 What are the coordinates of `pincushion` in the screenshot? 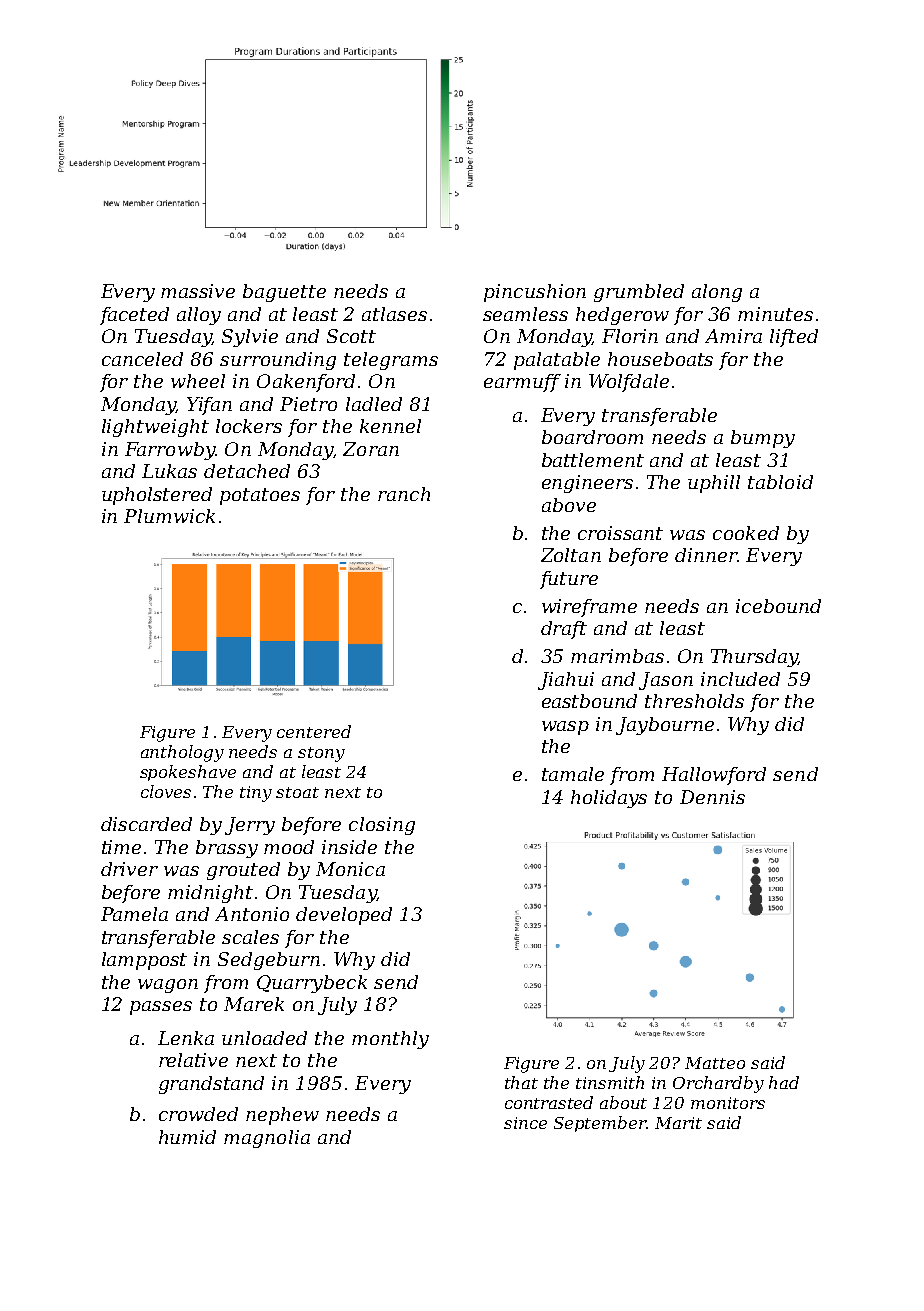 It's located at (535, 293).
